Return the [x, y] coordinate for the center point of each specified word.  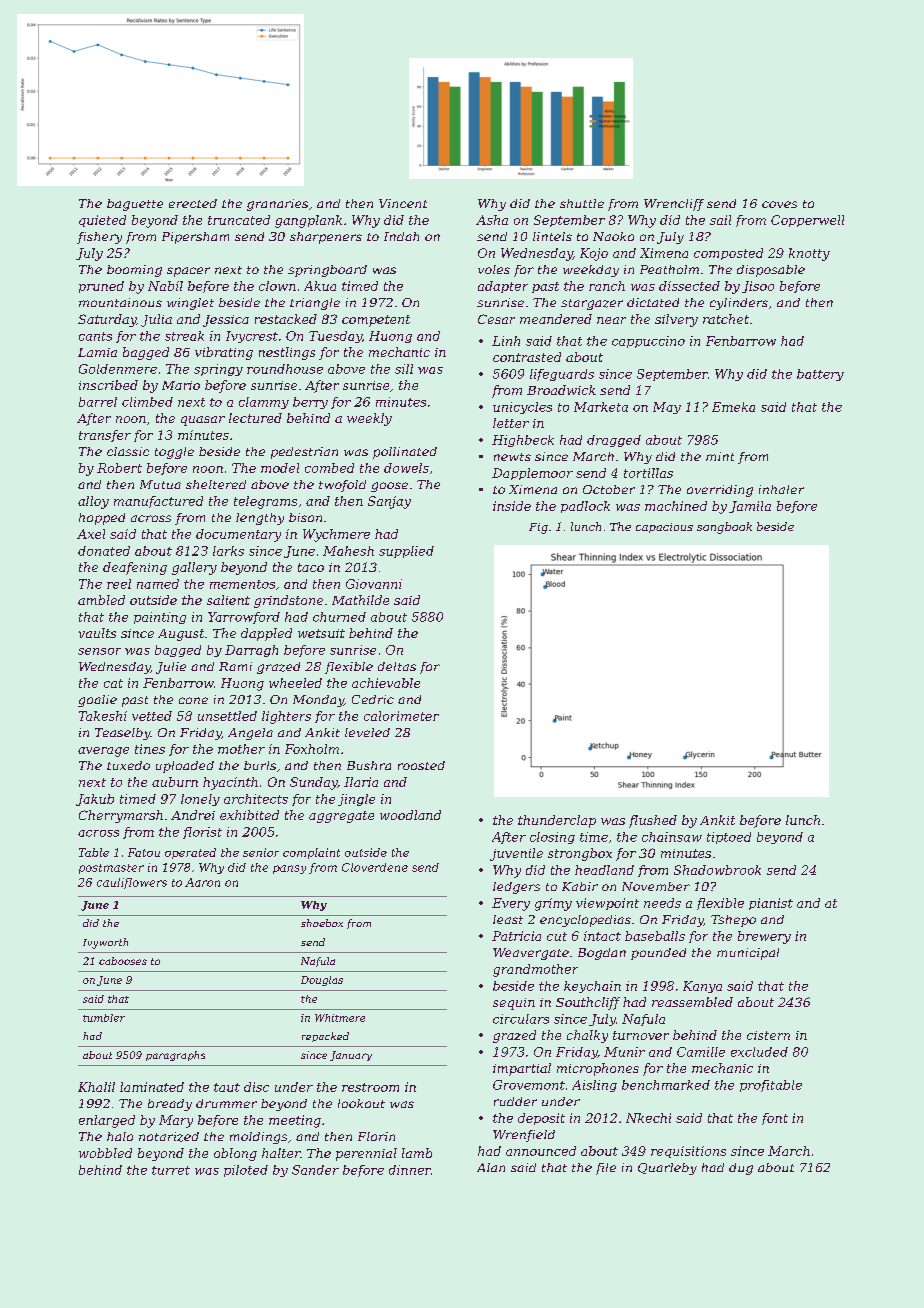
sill [404, 369]
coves [779, 204]
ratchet [726, 319]
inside [512, 506]
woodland [410, 815]
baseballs [655, 936]
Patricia [516, 936]
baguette [135, 205]
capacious [664, 528]
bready [170, 1105]
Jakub [95, 800]
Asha [492, 220]
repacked [325, 1037]
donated [104, 551]
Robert [119, 468]
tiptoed [729, 838]
